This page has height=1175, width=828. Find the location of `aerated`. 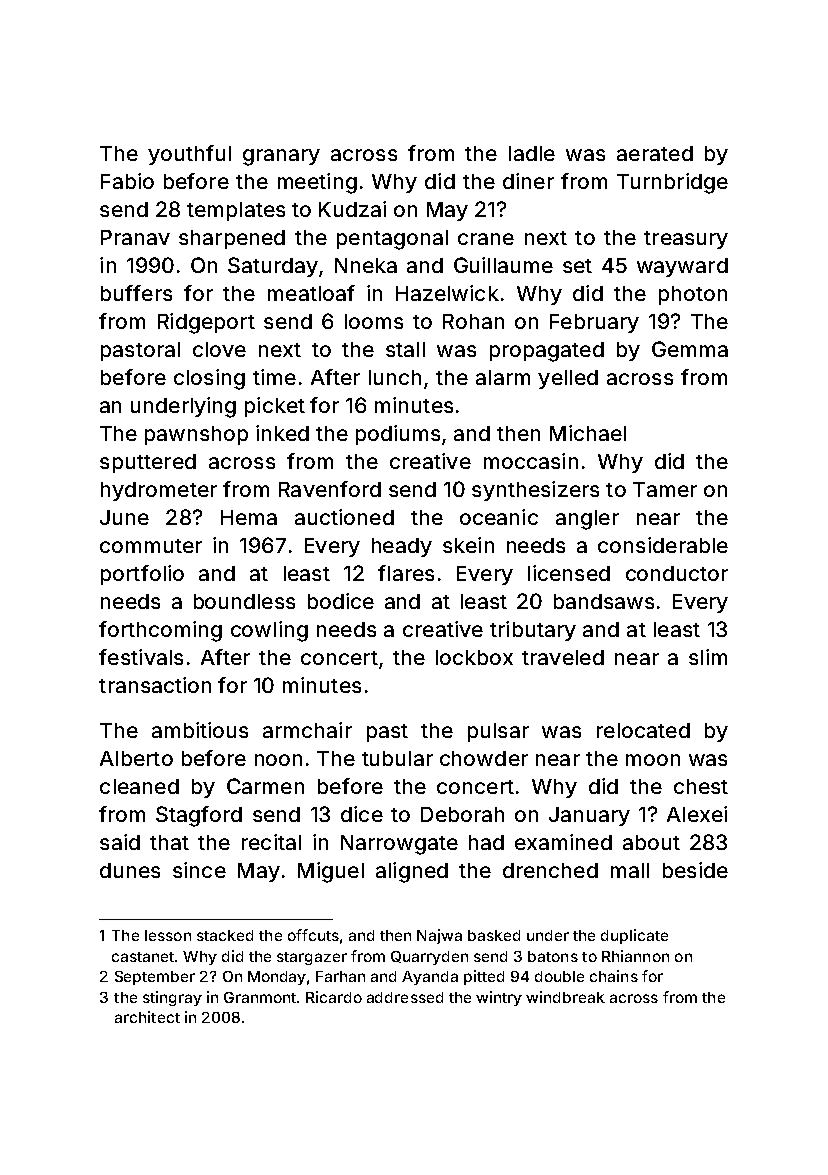

aerated is located at coordinates (655, 153).
